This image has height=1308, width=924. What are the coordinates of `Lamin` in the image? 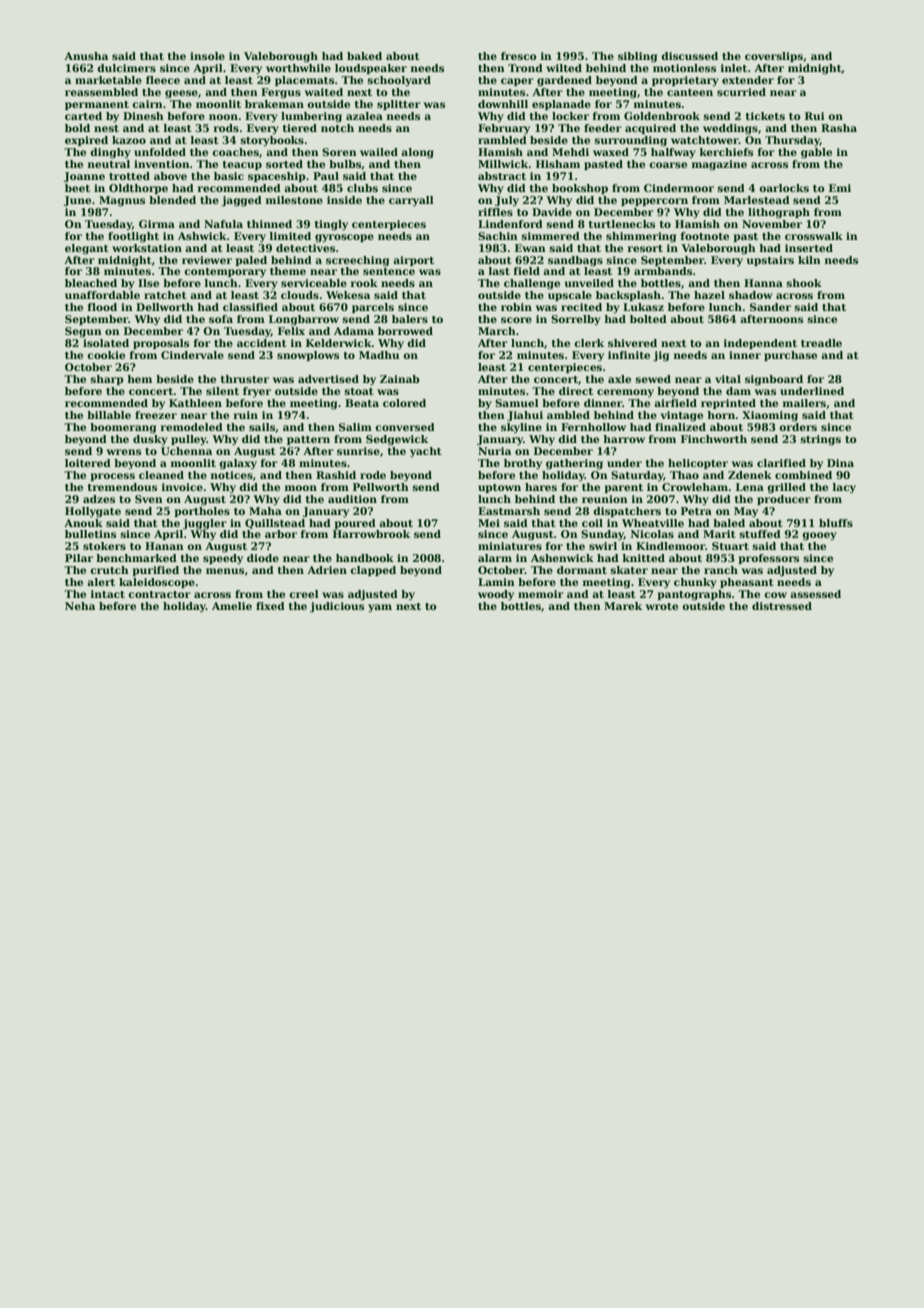 It's located at (496, 582).
